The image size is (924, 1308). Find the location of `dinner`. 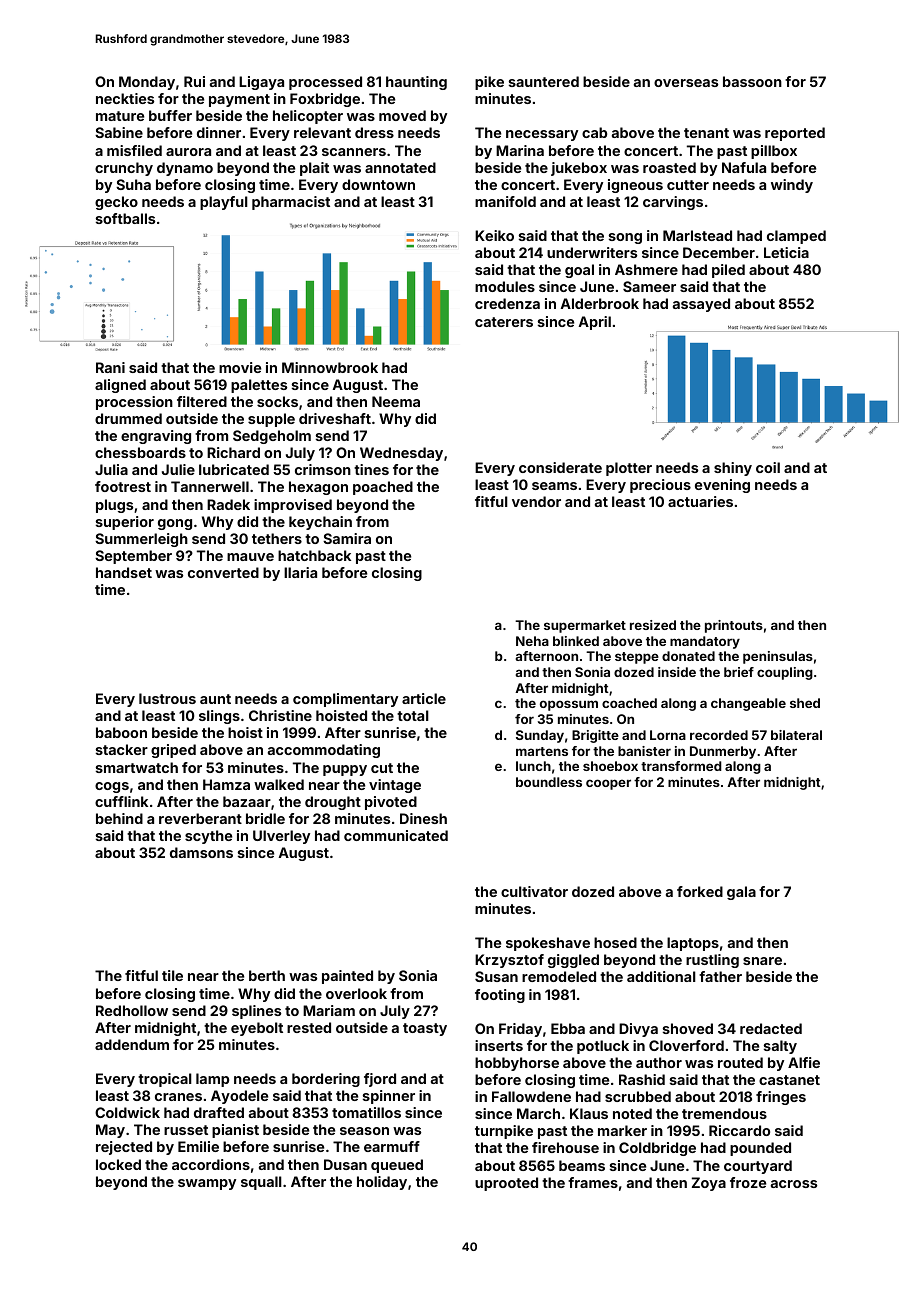

dinner is located at coordinates (219, 132).
